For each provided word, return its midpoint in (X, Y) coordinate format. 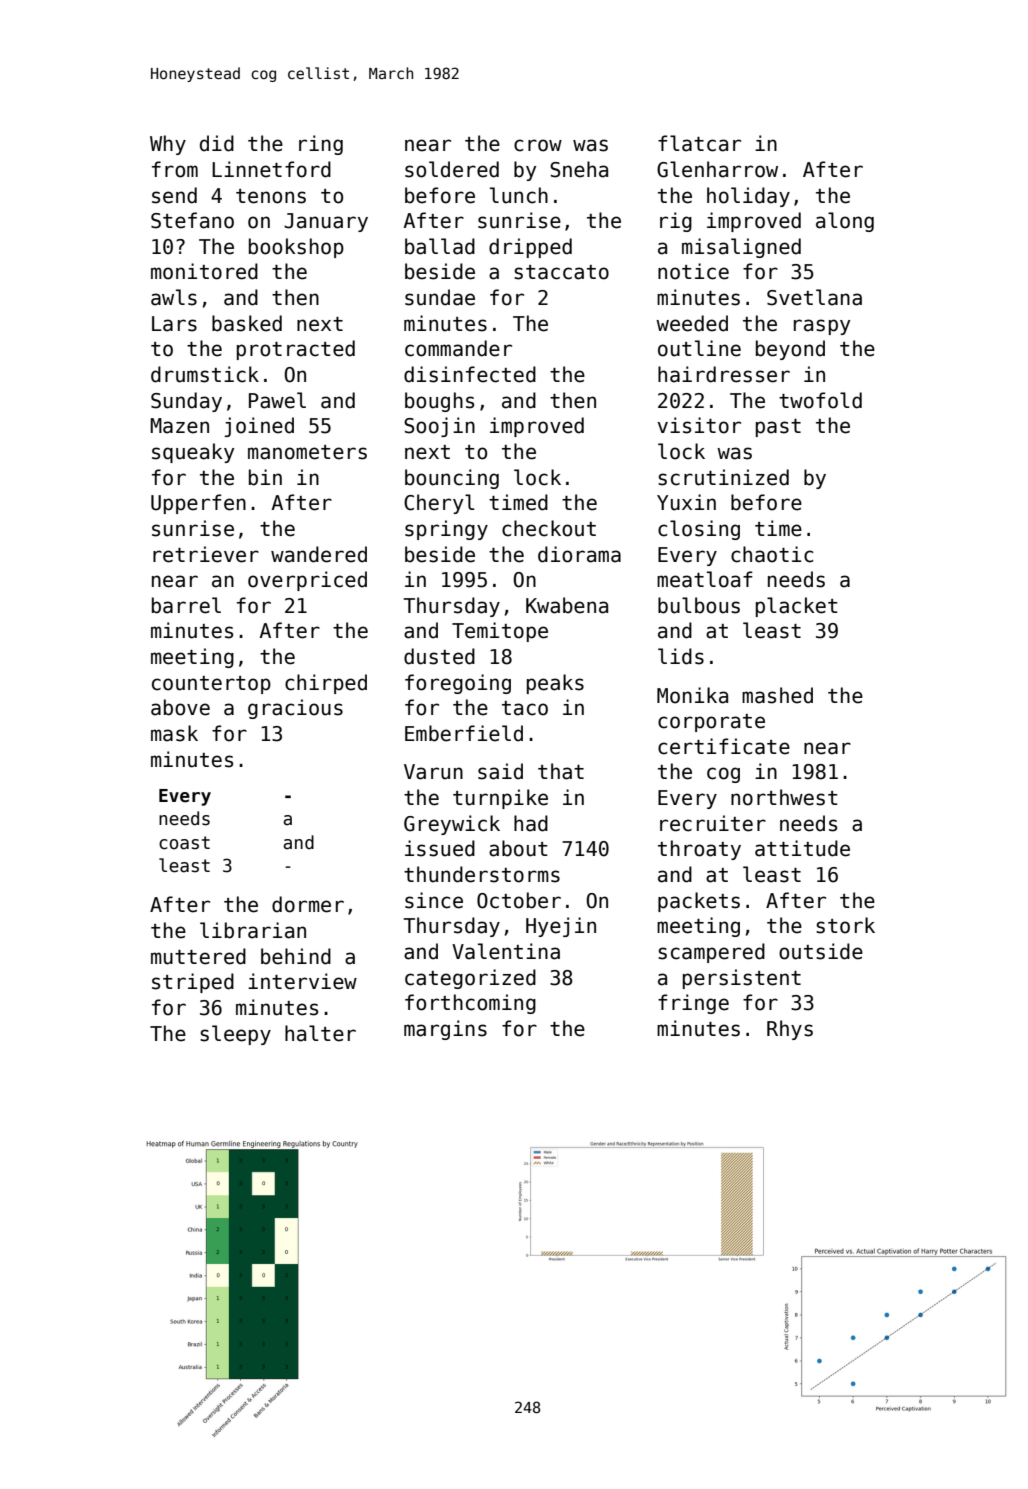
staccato (561, 272)
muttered (198, 956)
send (174, 195)
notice (693, 271)
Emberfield (464, 733)
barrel (186, 605)
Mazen (179, 426)
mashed (777, 695)
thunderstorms (482, 874)
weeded (692, 323)
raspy (822, 327)
